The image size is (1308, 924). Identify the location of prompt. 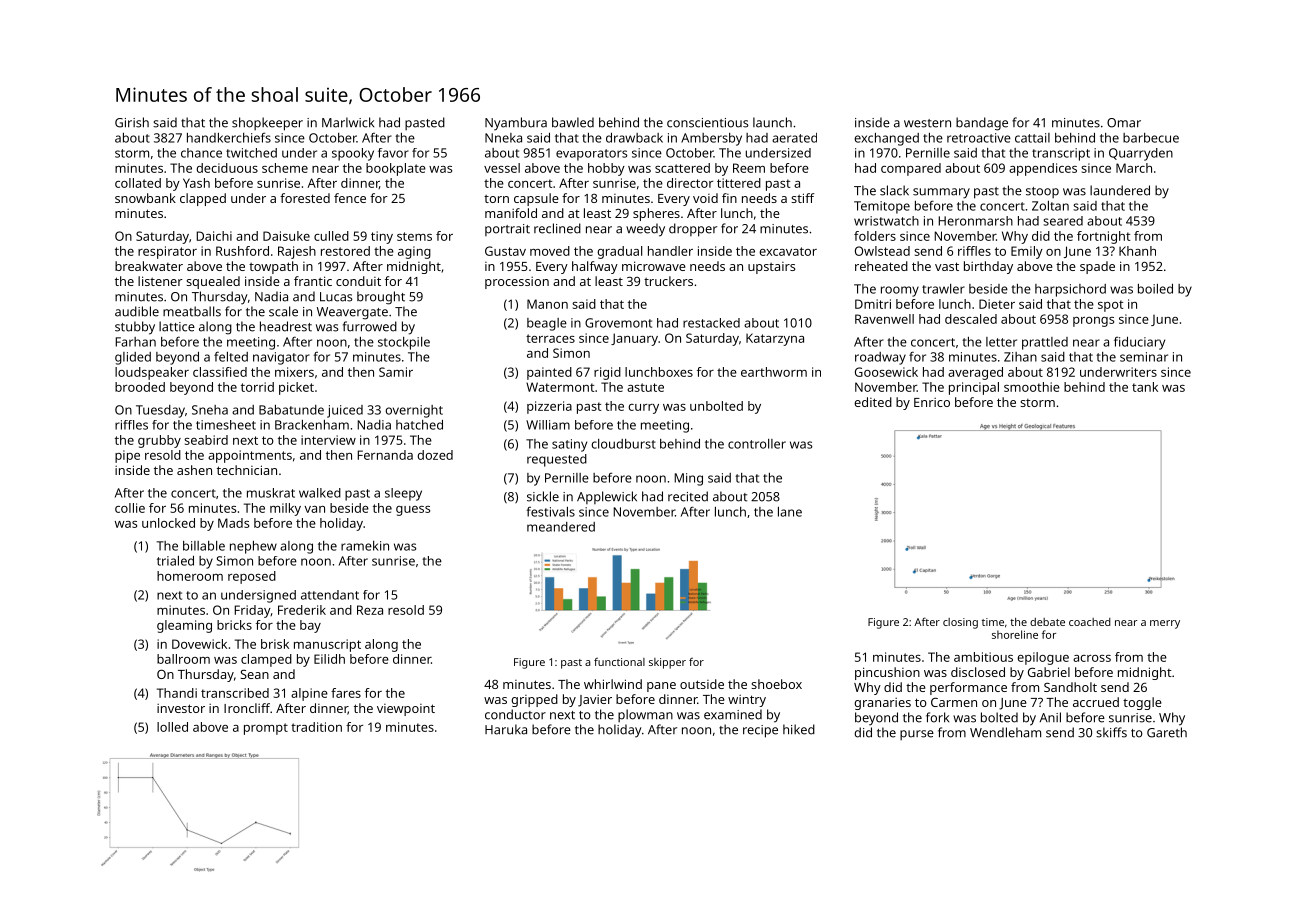
(266, 729).
